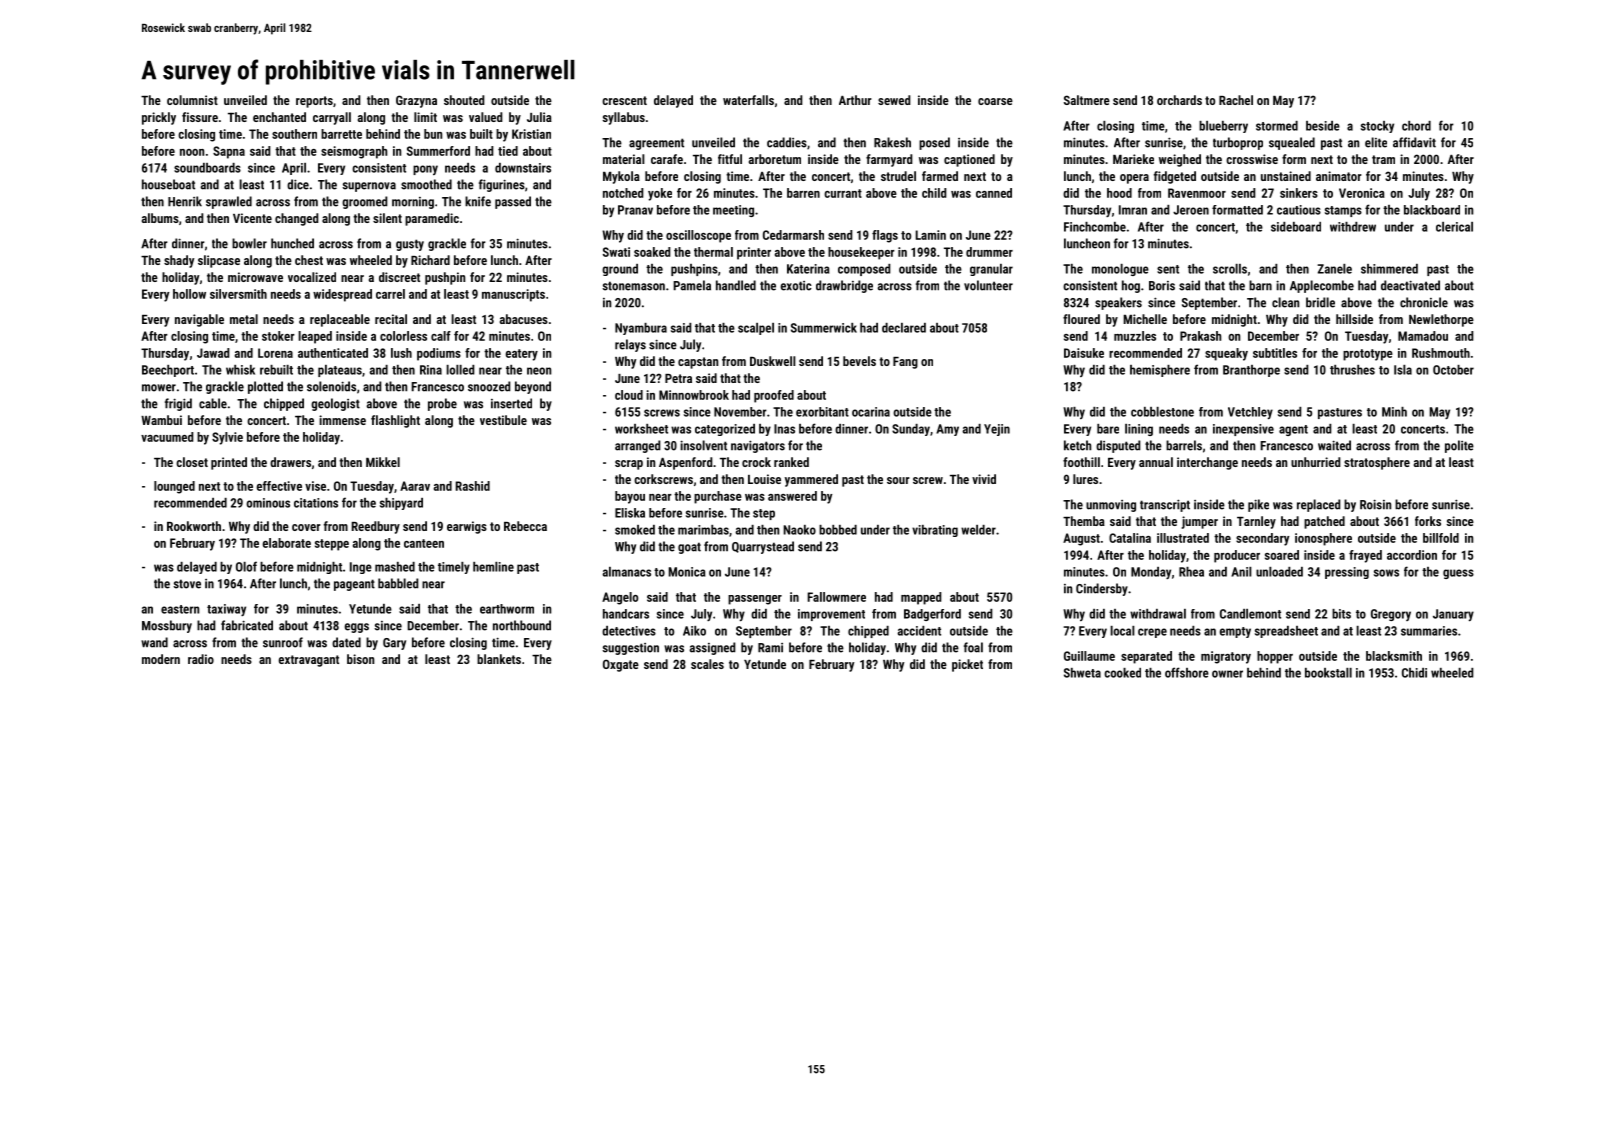 The width and height of the screenshot is (1615, 1142). What do you see at coordinates (1082, 673) in the screenshot?
I see `Shweta` at bounding box center [1082, 673].
